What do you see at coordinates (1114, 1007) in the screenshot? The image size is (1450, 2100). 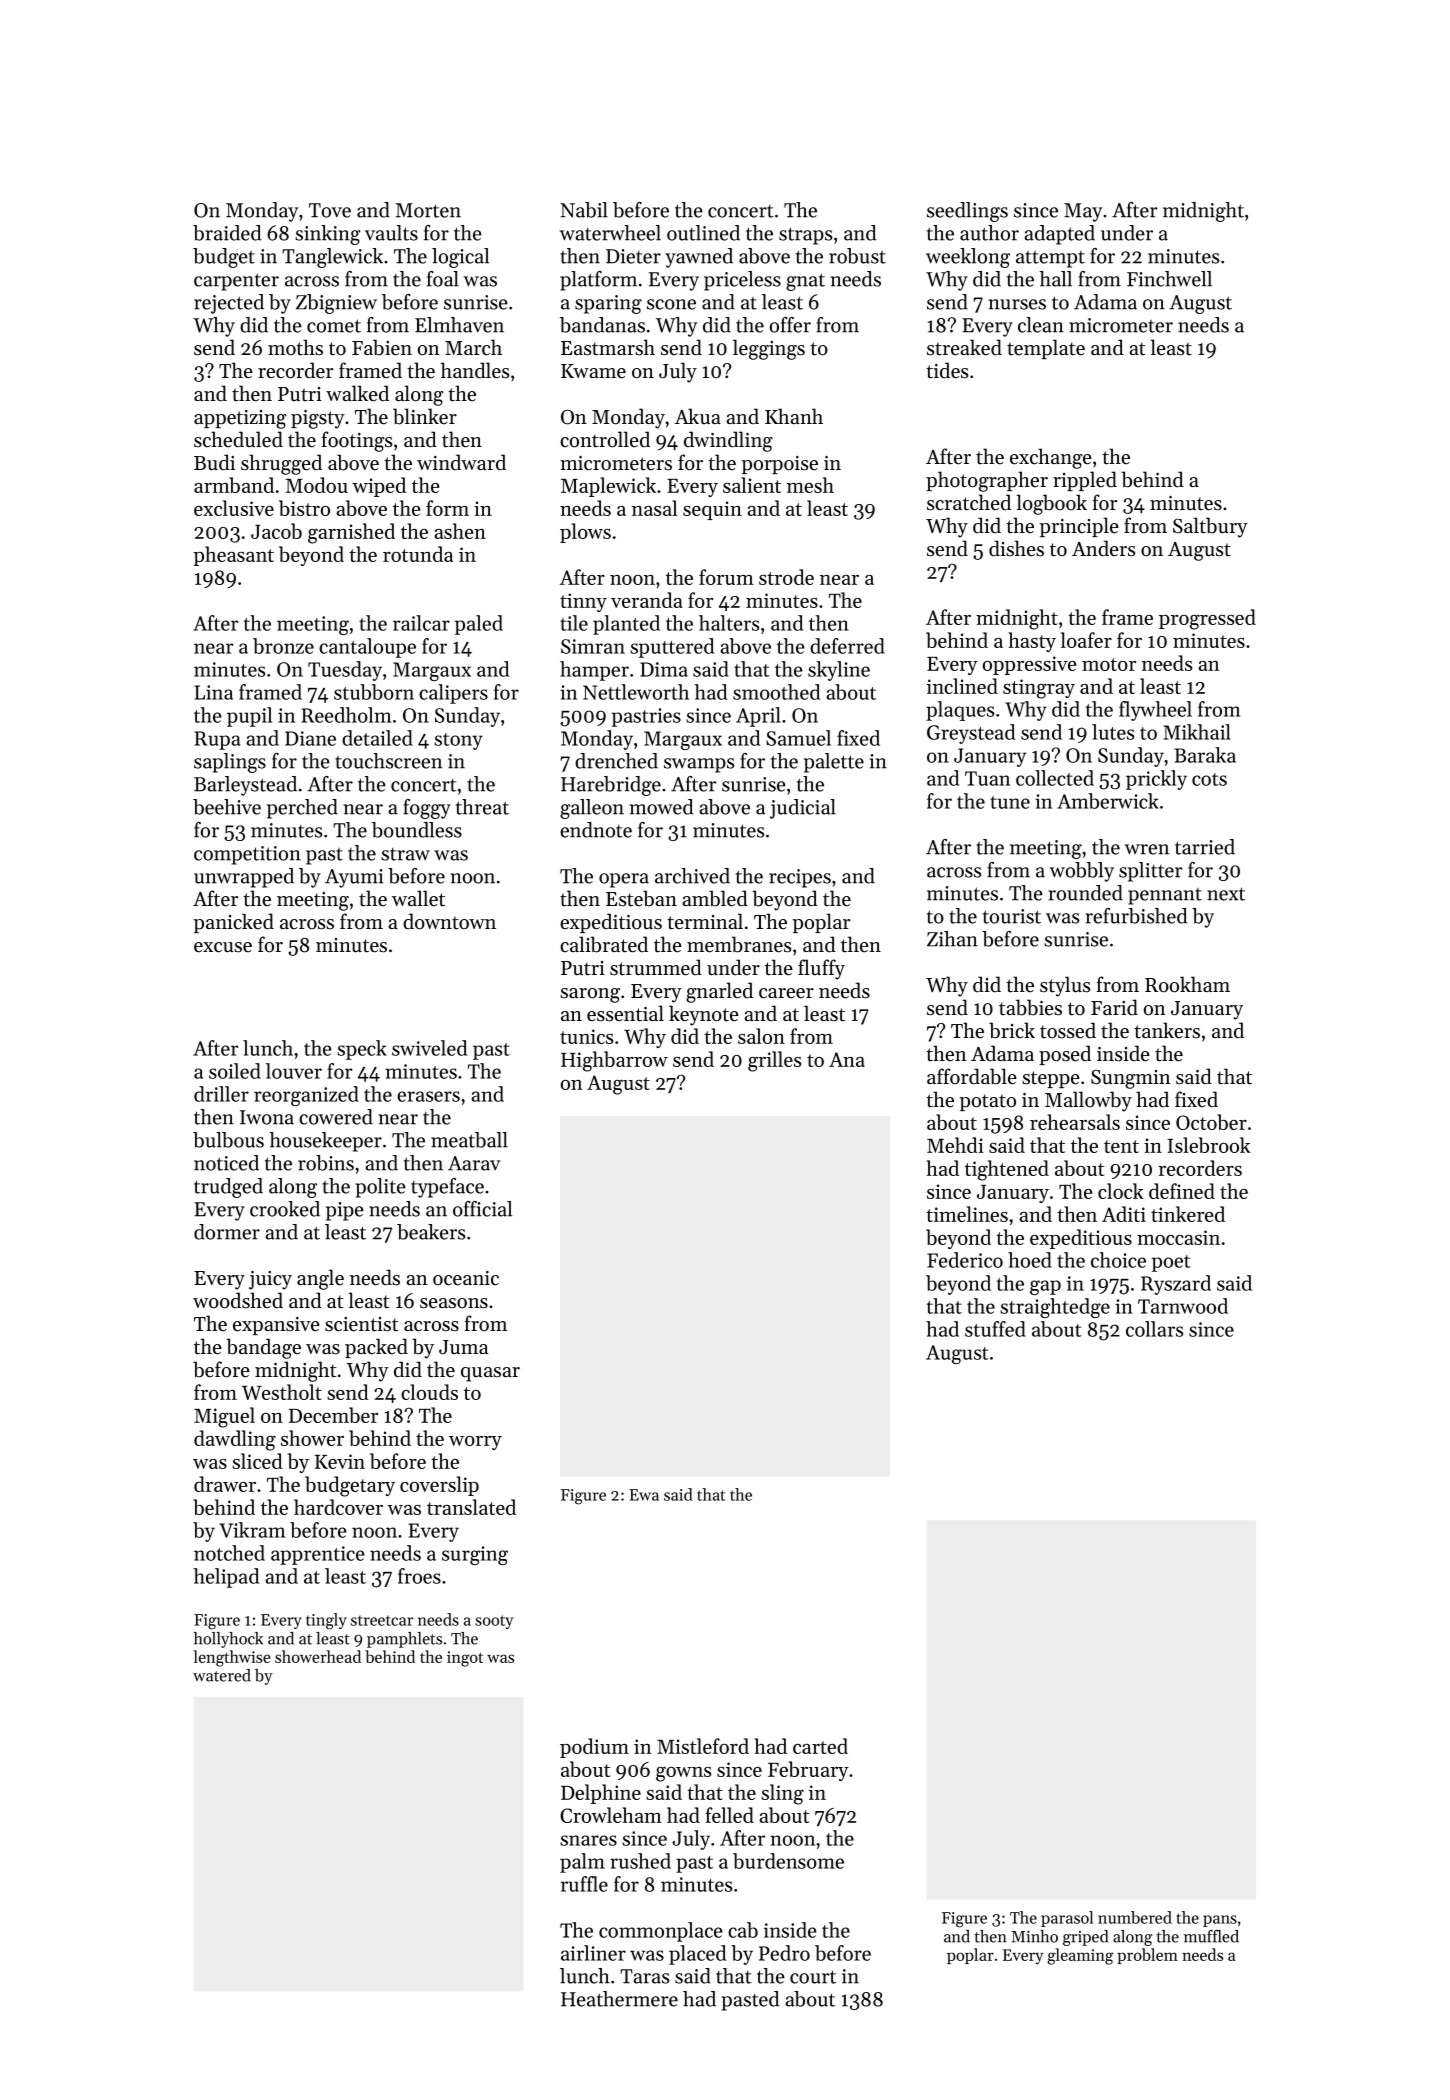 I see `Farid` at bounding box center [1114, 1007].
